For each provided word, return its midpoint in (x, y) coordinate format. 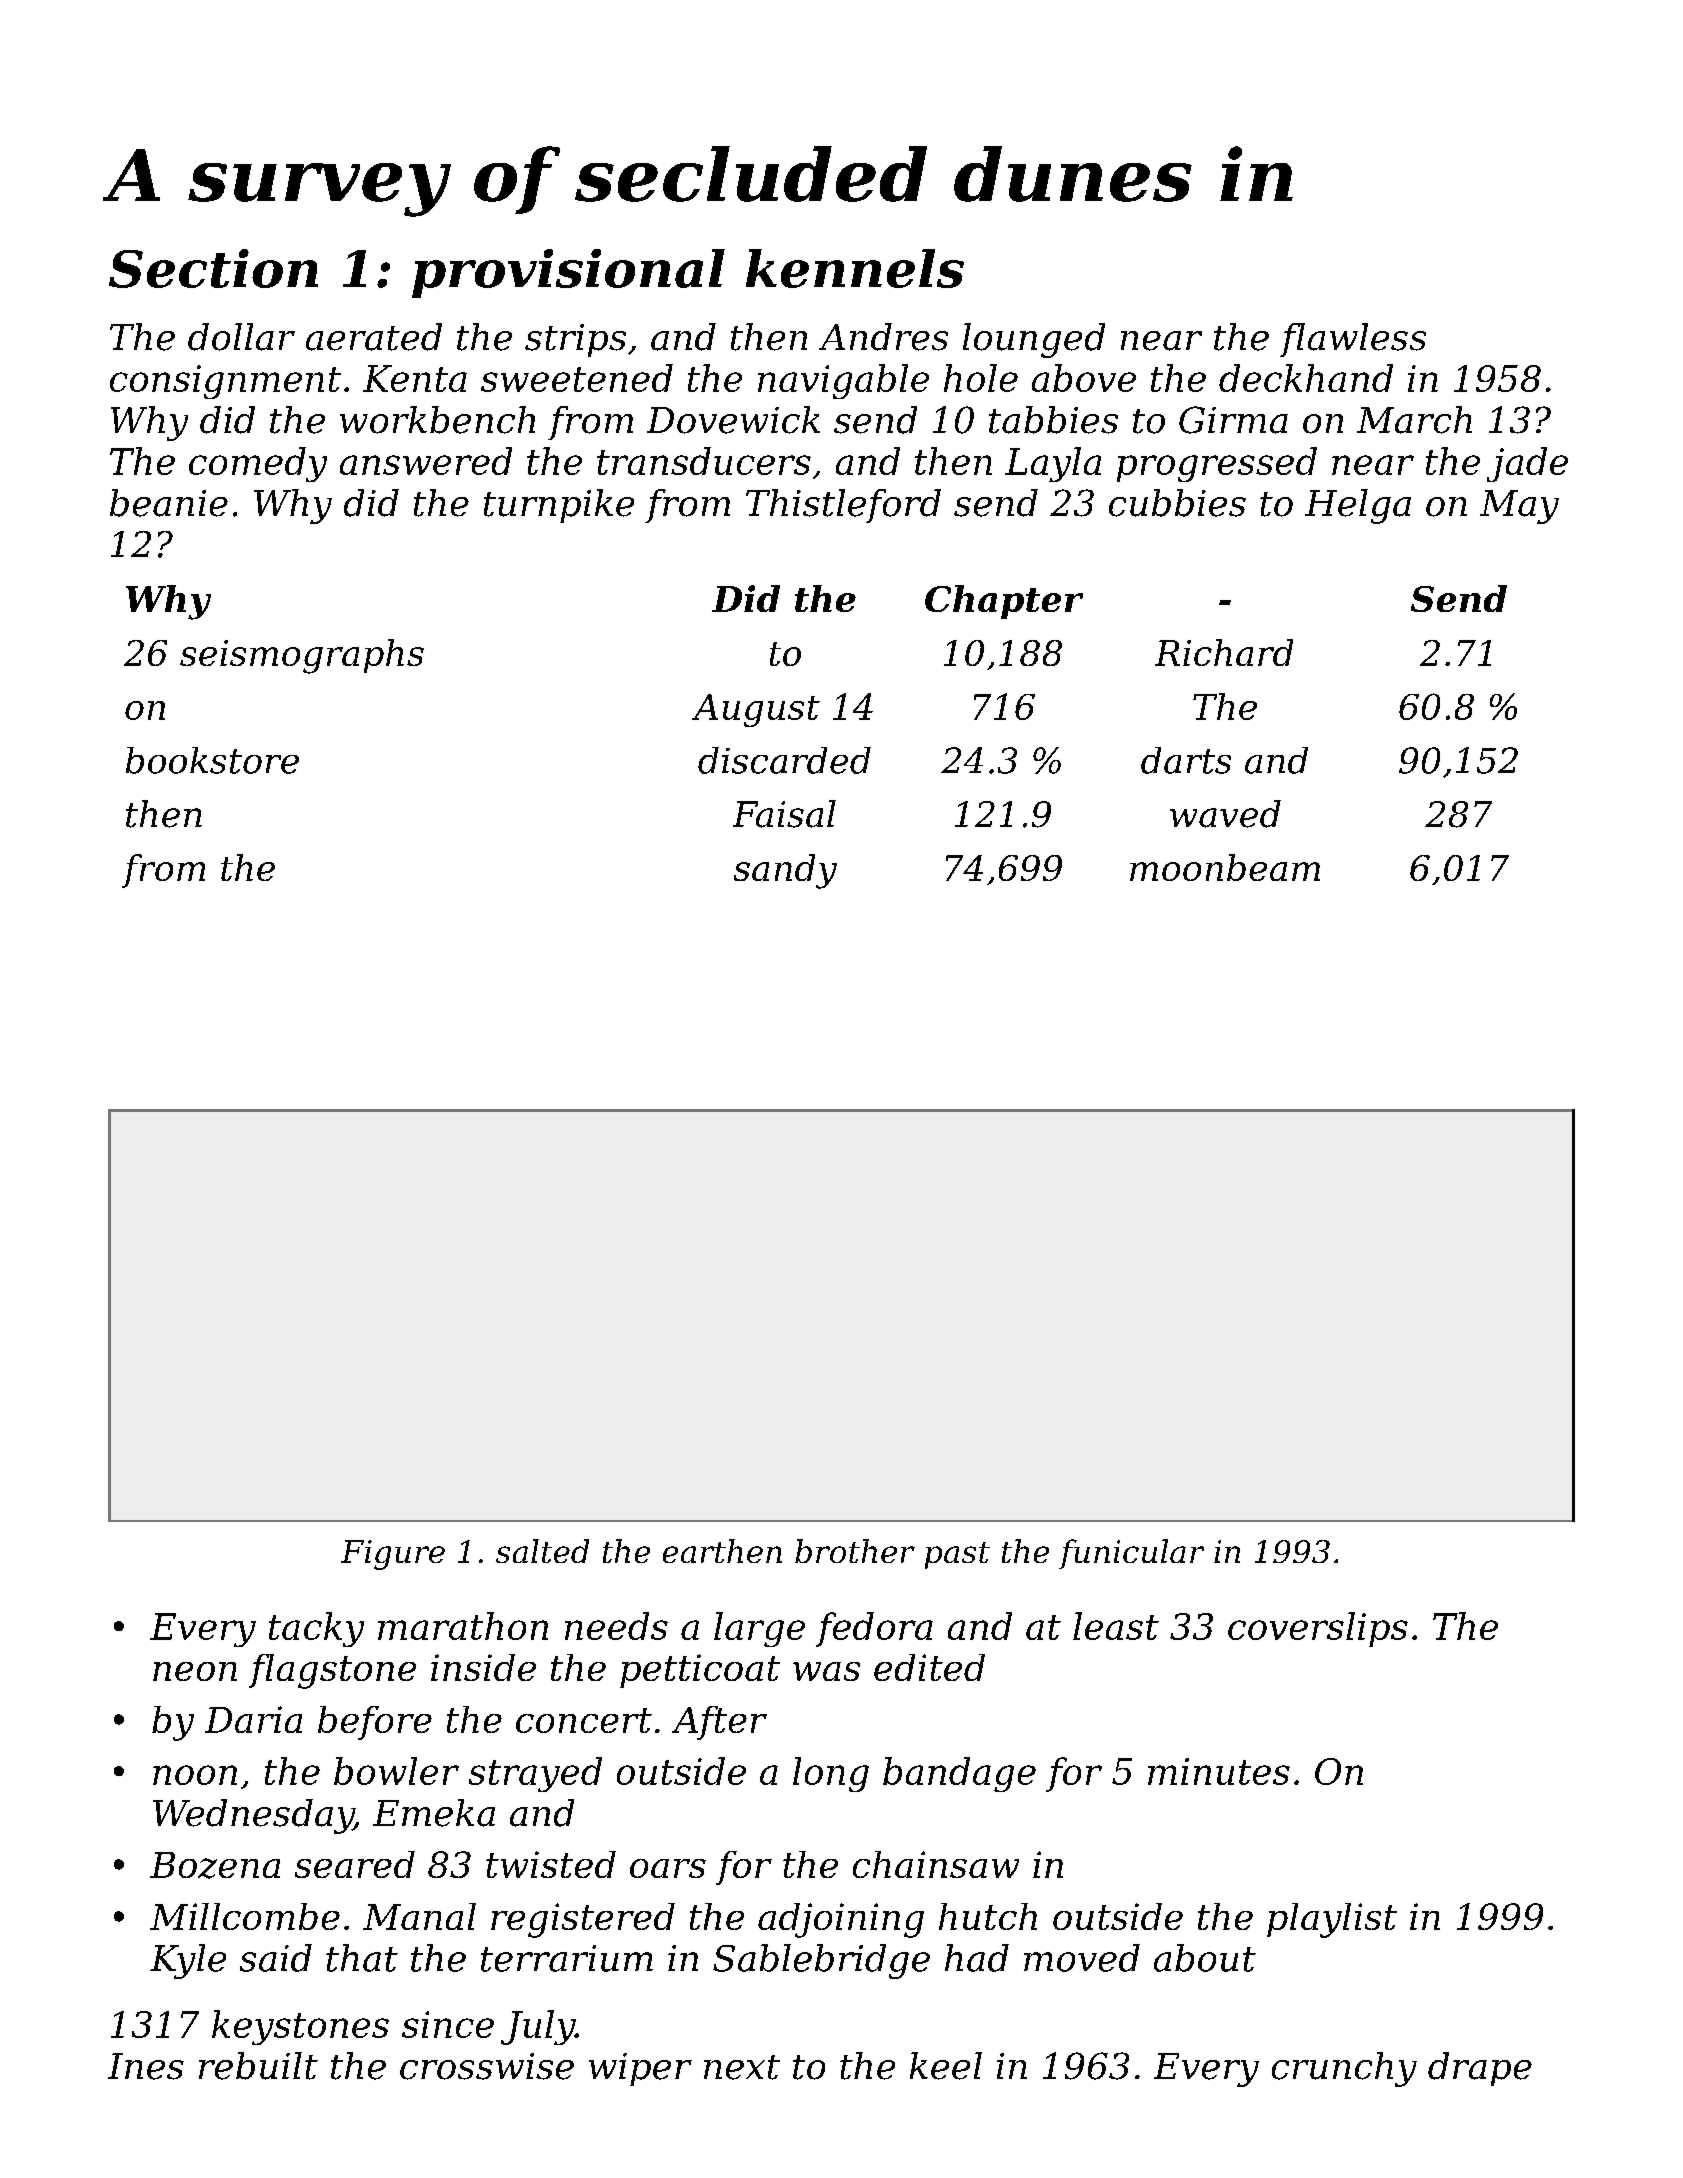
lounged (1034, 340)
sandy (785, 871)
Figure (393, 1555)
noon (195, 1775)
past (957, 1555)
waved (1225, 814)
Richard (1224, 652)
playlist (1332, 1920)
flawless (1353, 340)
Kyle (188, 1961)
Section (213, 268)
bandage (959, 1774)
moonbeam (1225, 867)
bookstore (212, 760)
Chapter (1004, 602)
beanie (169, 503)
